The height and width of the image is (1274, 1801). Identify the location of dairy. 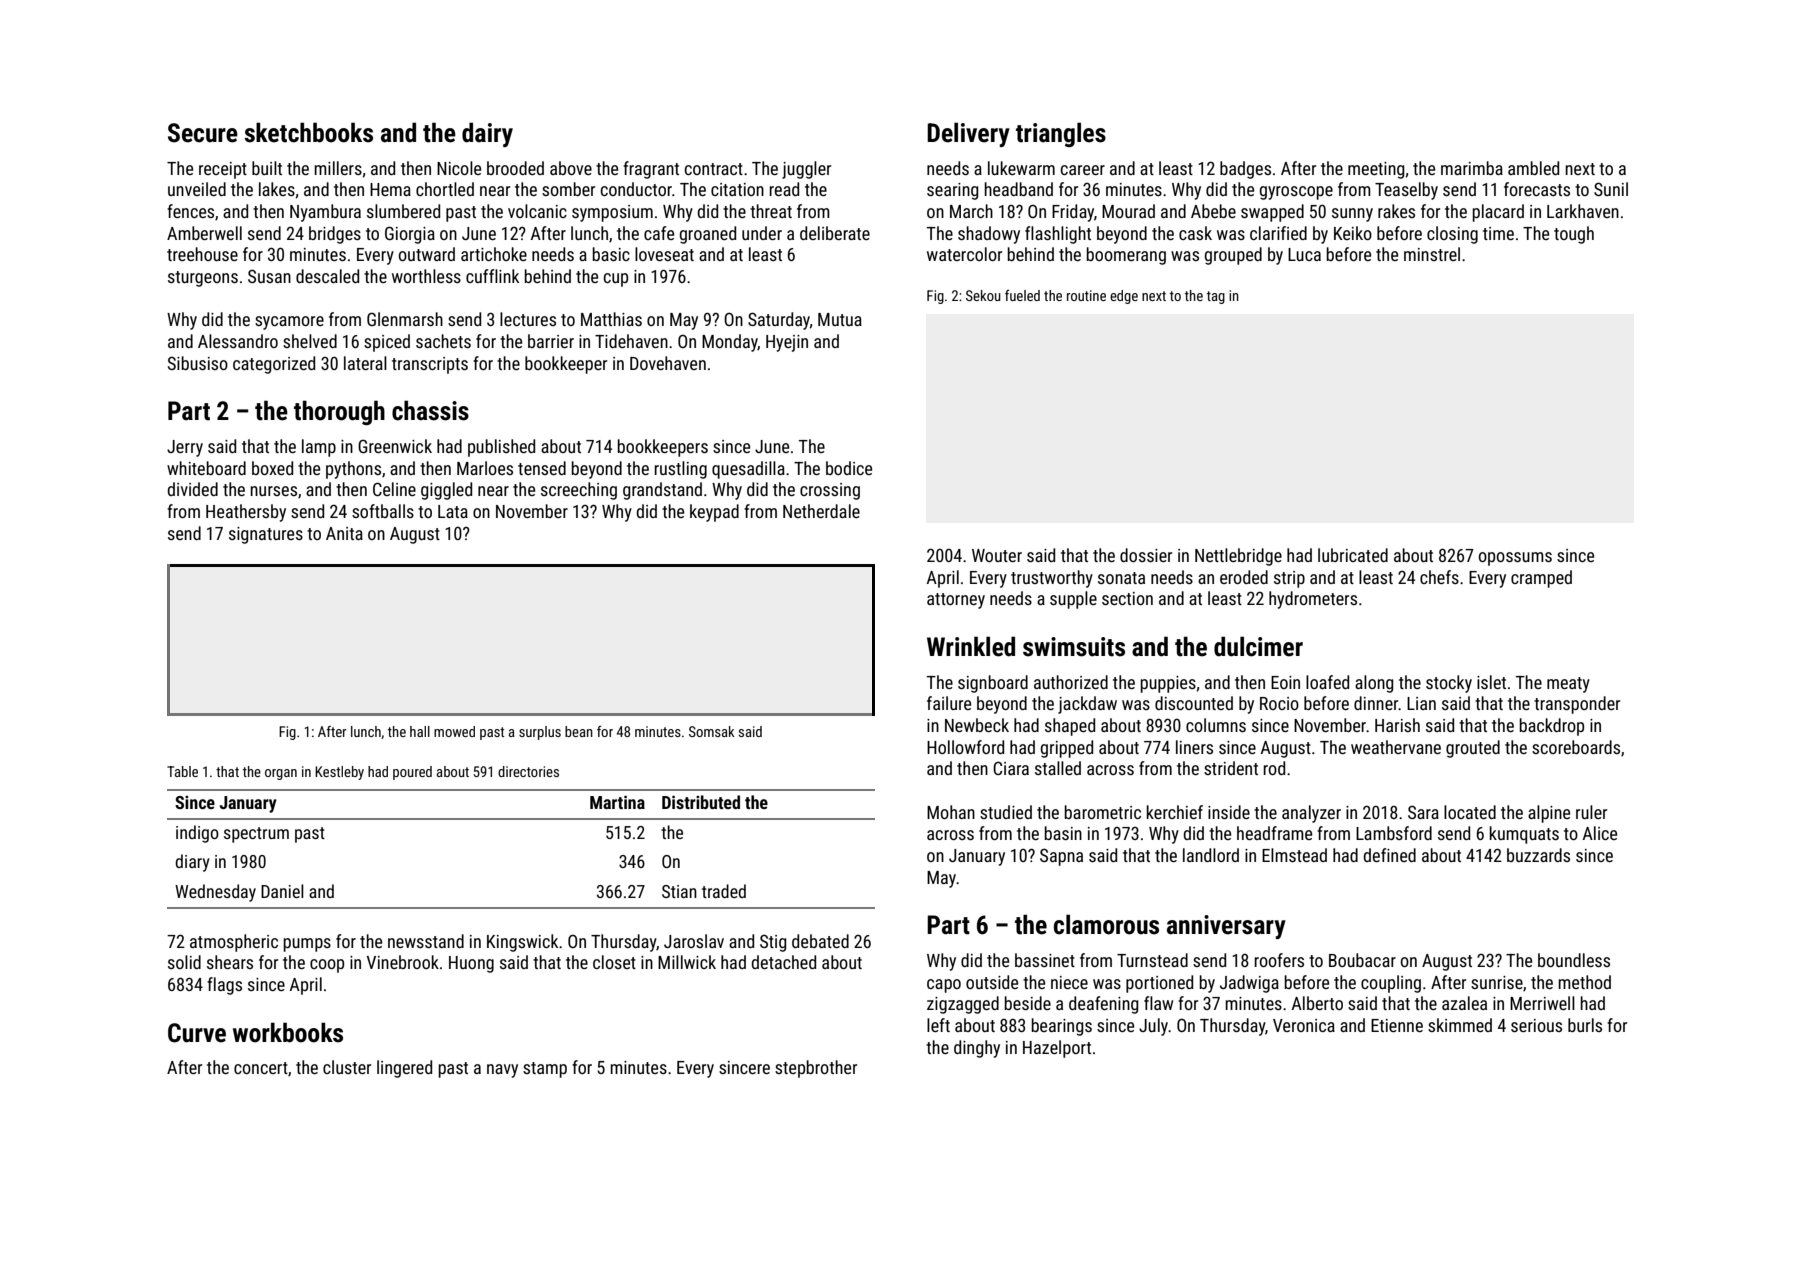
(487, 134).
